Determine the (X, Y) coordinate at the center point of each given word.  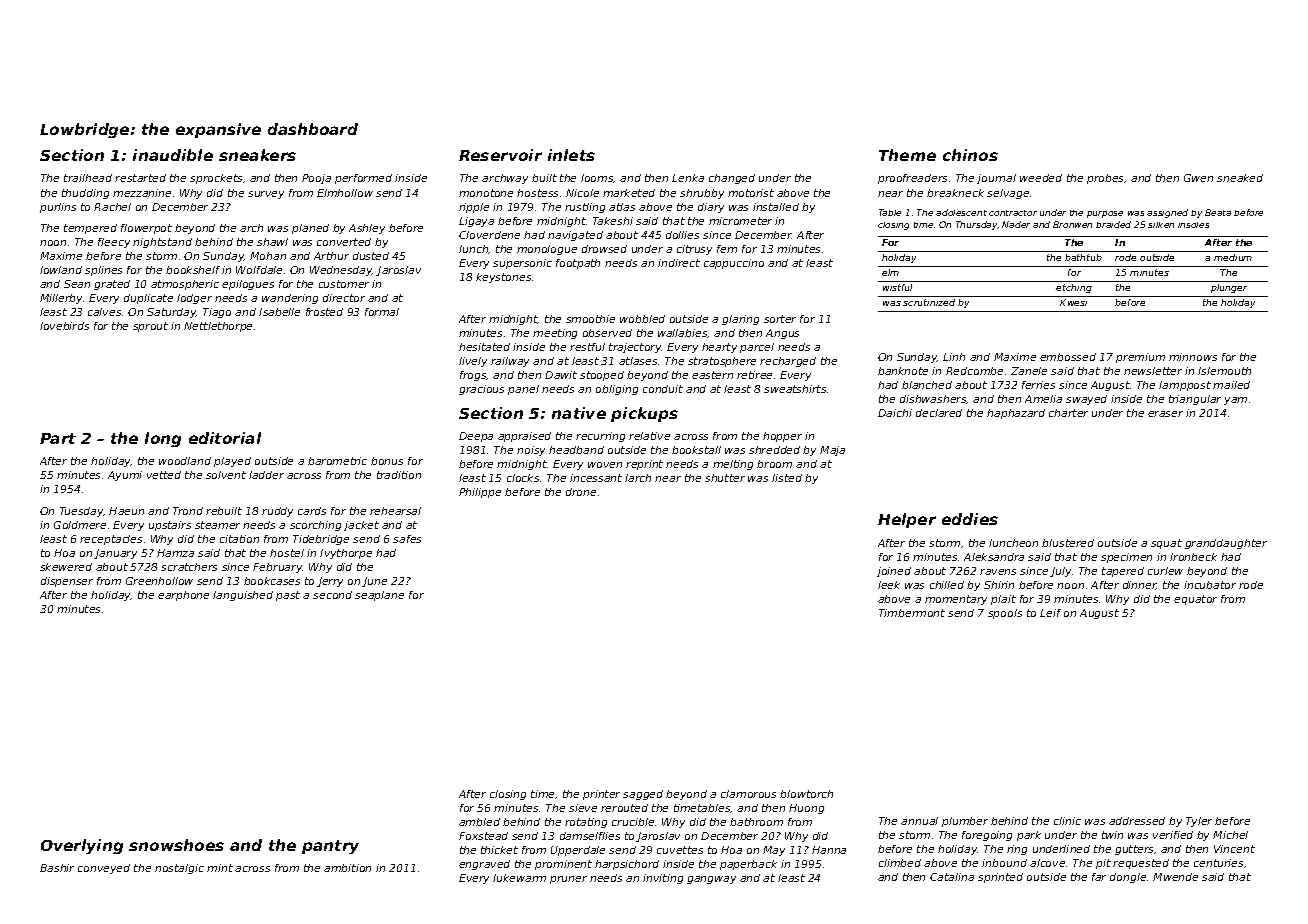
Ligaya (476, 222)
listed (787, 478)
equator (1195, 600)
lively (473, 362)
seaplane (379, 596)
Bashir (57, 868)
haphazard (1016, 414)
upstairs (170, 526)
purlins (58, 208)
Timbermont (912, 613)
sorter (780, 319)
